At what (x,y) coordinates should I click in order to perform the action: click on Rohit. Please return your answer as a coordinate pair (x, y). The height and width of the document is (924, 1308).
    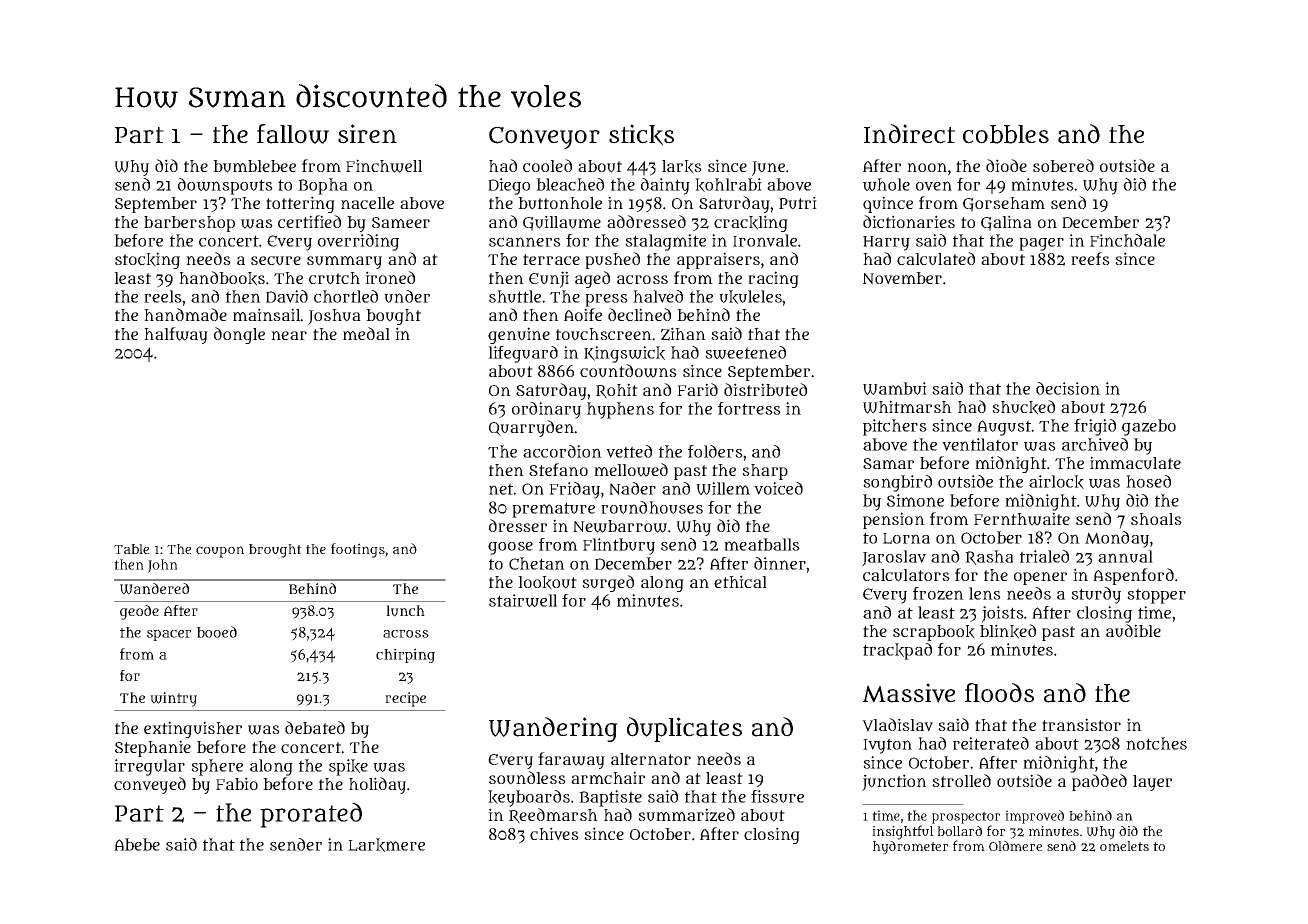
    Looking at the image, I should click on (617, 391).
